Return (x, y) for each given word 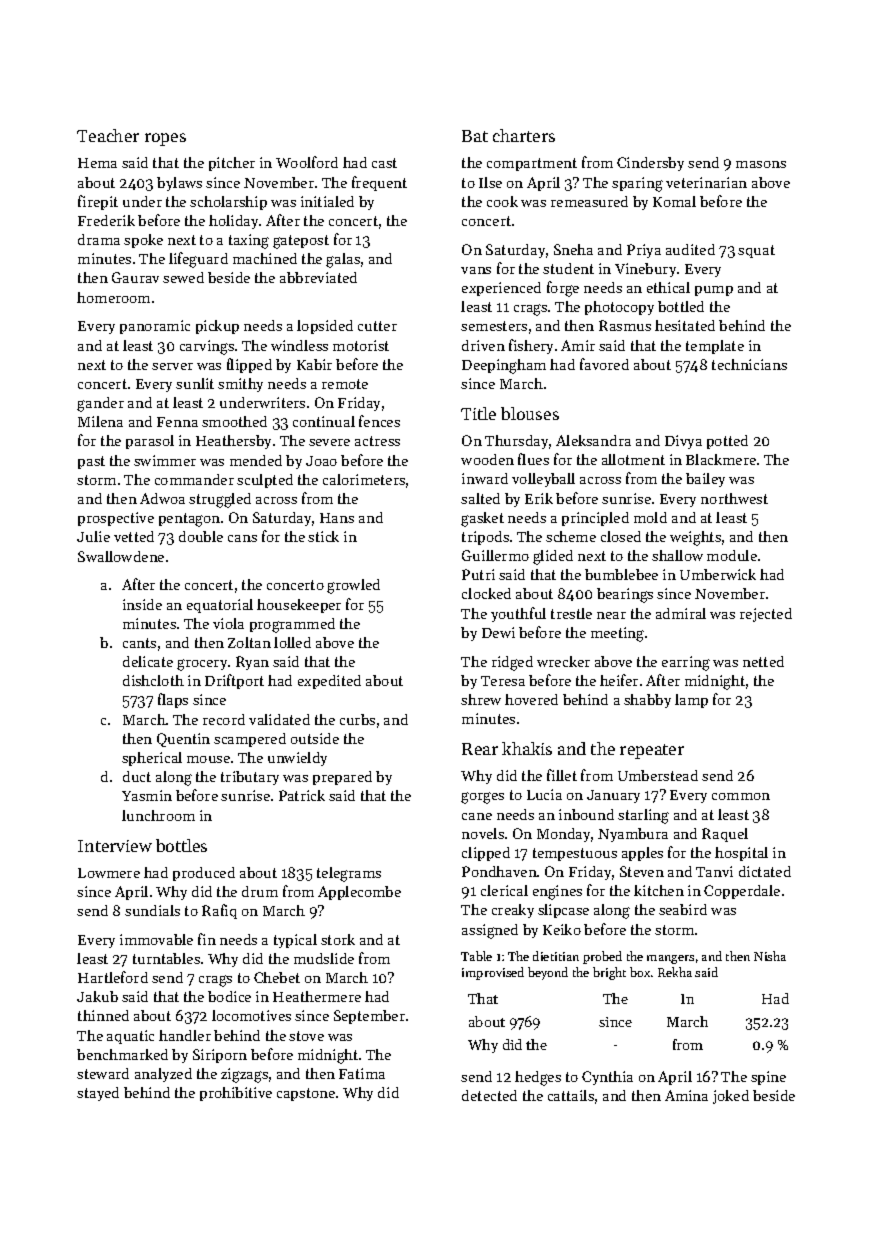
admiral (681, 613)
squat (756, 251)
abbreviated (318, 277)
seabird (683, 909)
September (369, 1017)
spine (768, 1078)
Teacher (108, 135)
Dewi (498, 632)
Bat (475, 136)
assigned (490, 931)
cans (242, 538)
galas (343, 260)
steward (103, 1073)
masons (761, 164)
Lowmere (109, 873)
